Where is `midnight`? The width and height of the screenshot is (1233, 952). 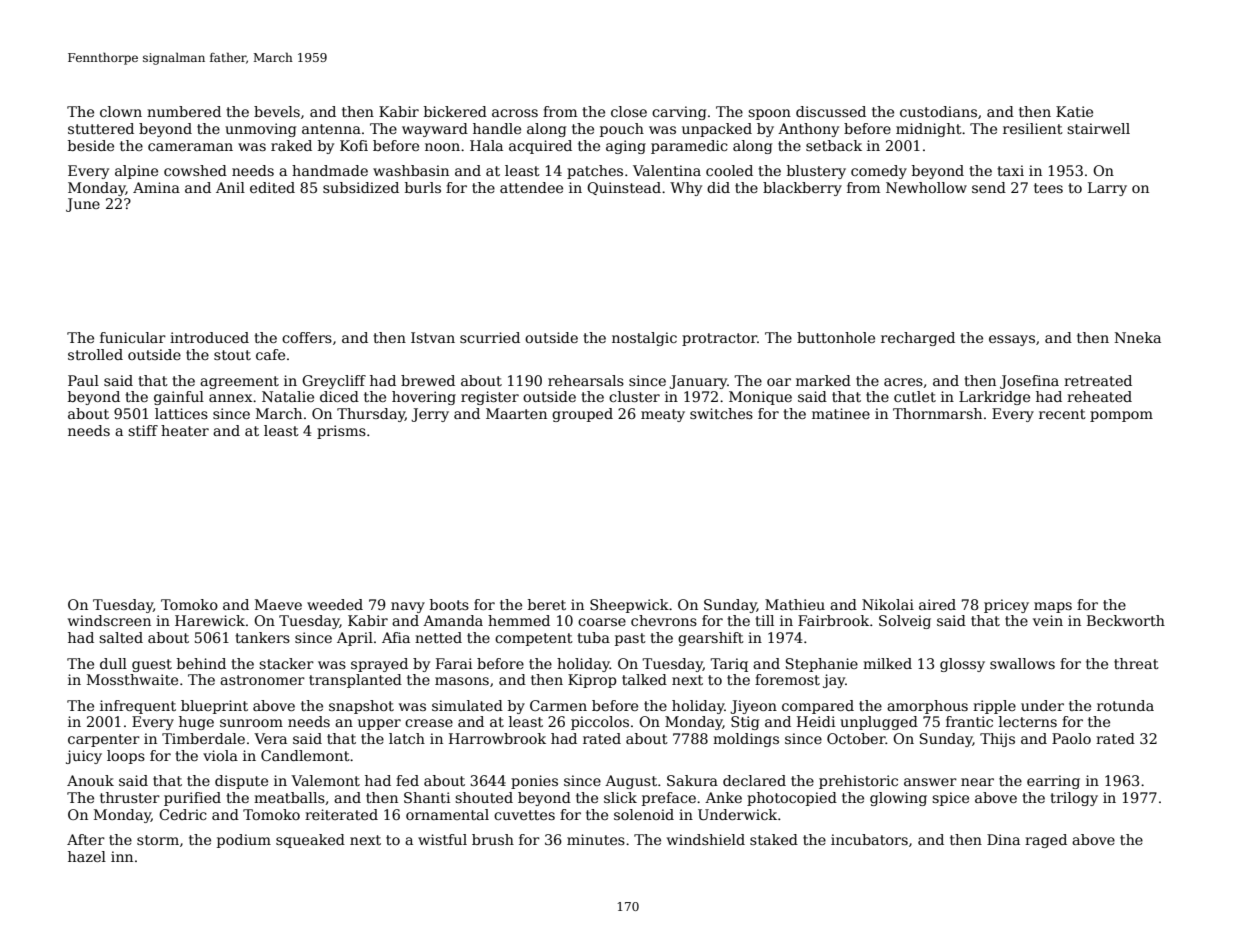
midnight is located at coordinates (929, 130).
